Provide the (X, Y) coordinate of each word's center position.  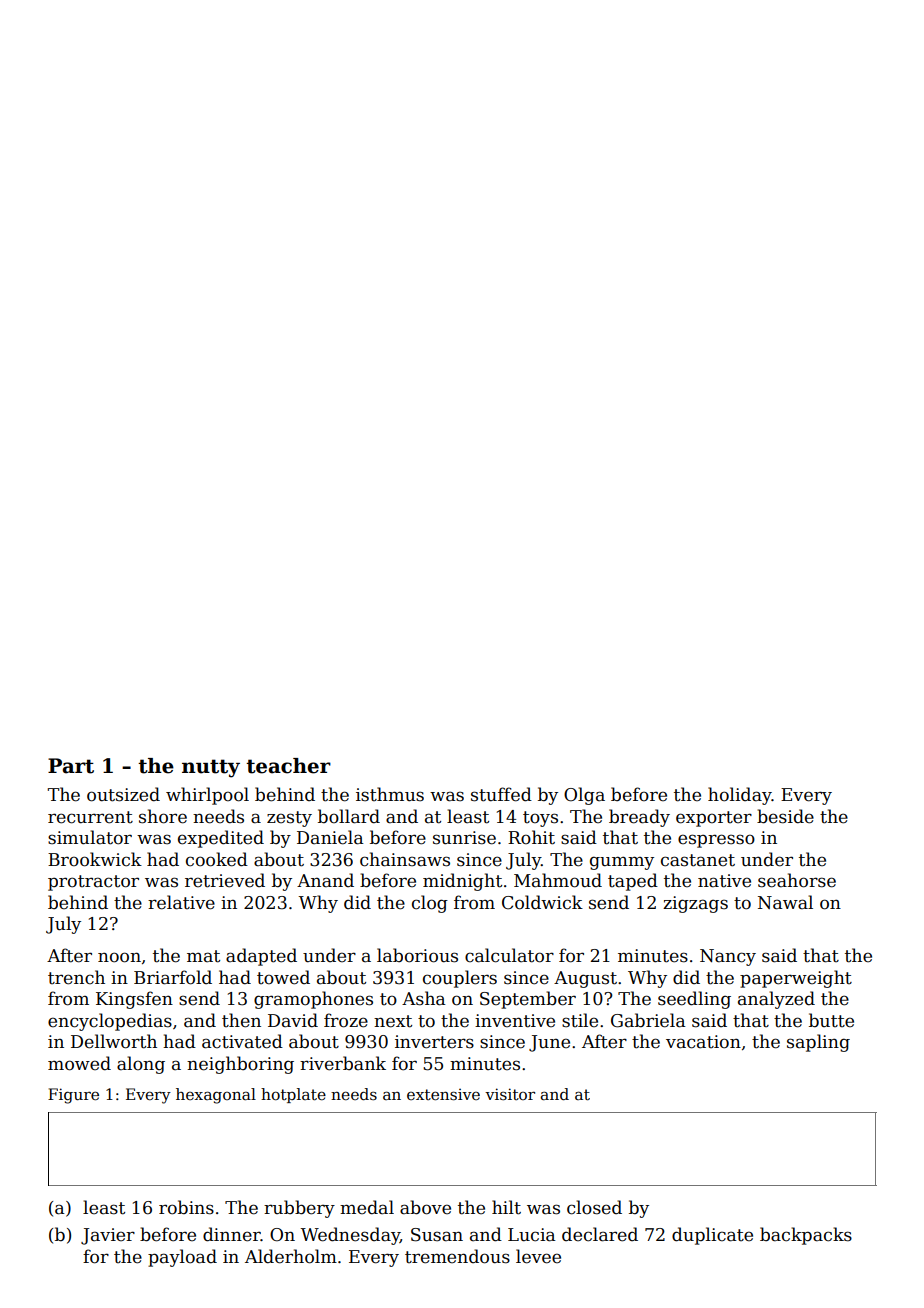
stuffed (501, 794)
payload (182, 1258)
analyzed (776, 1000)
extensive (443, 1095)
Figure (73, 1096)
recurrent (90, 817)
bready (639, 818)
